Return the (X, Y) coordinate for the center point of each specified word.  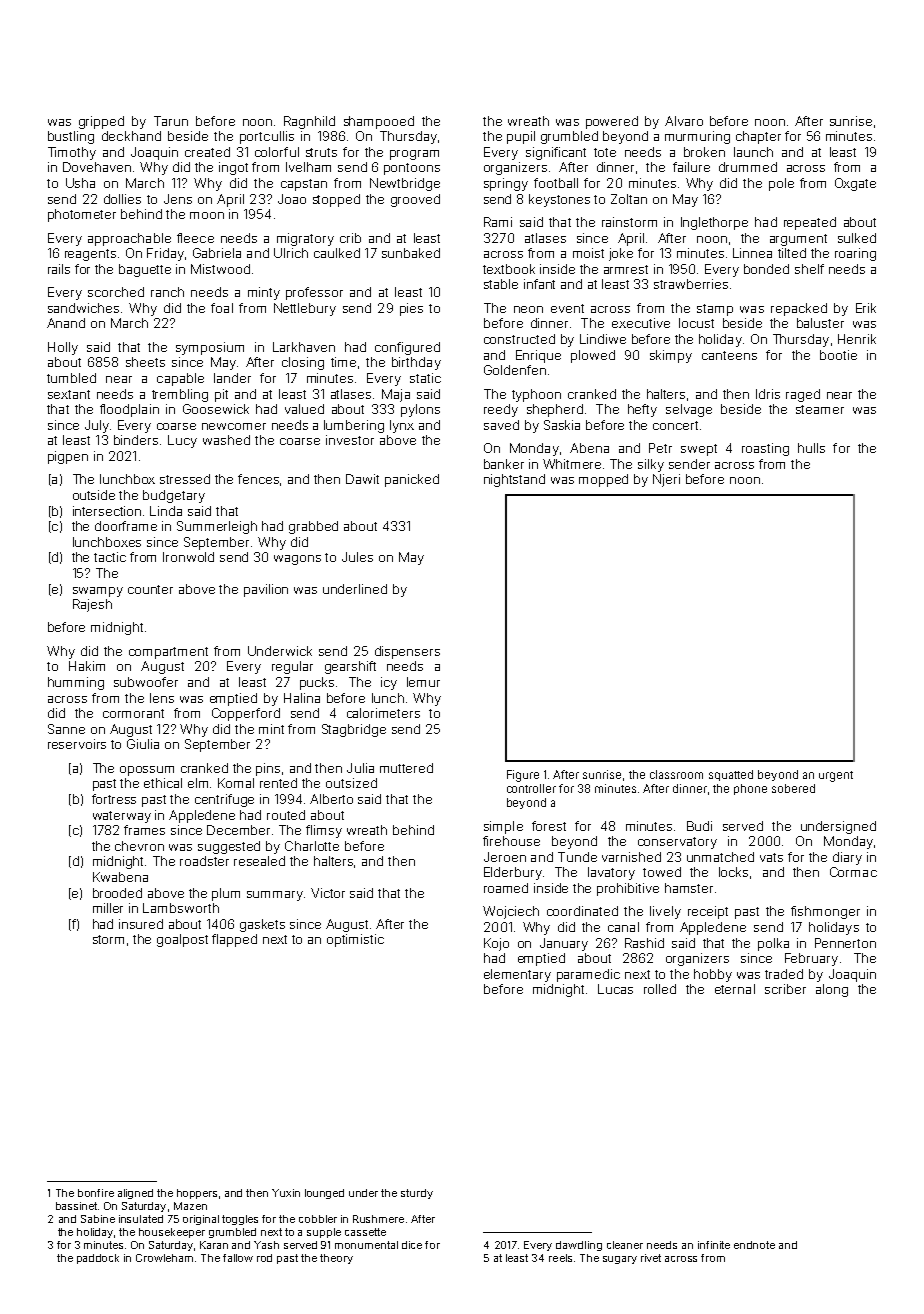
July (97, 426)
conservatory (677, 843)
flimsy (324, 831)
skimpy (671, 356)
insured (141, 924)
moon (207, 215)
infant (539, 284)
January (564, 944)
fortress (114, 799)
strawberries (691, 284)
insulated (141, 1219)
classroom (676, 774)
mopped (603, 480)
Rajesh (92, 605)
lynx (402, 426)
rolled (660, 989)
